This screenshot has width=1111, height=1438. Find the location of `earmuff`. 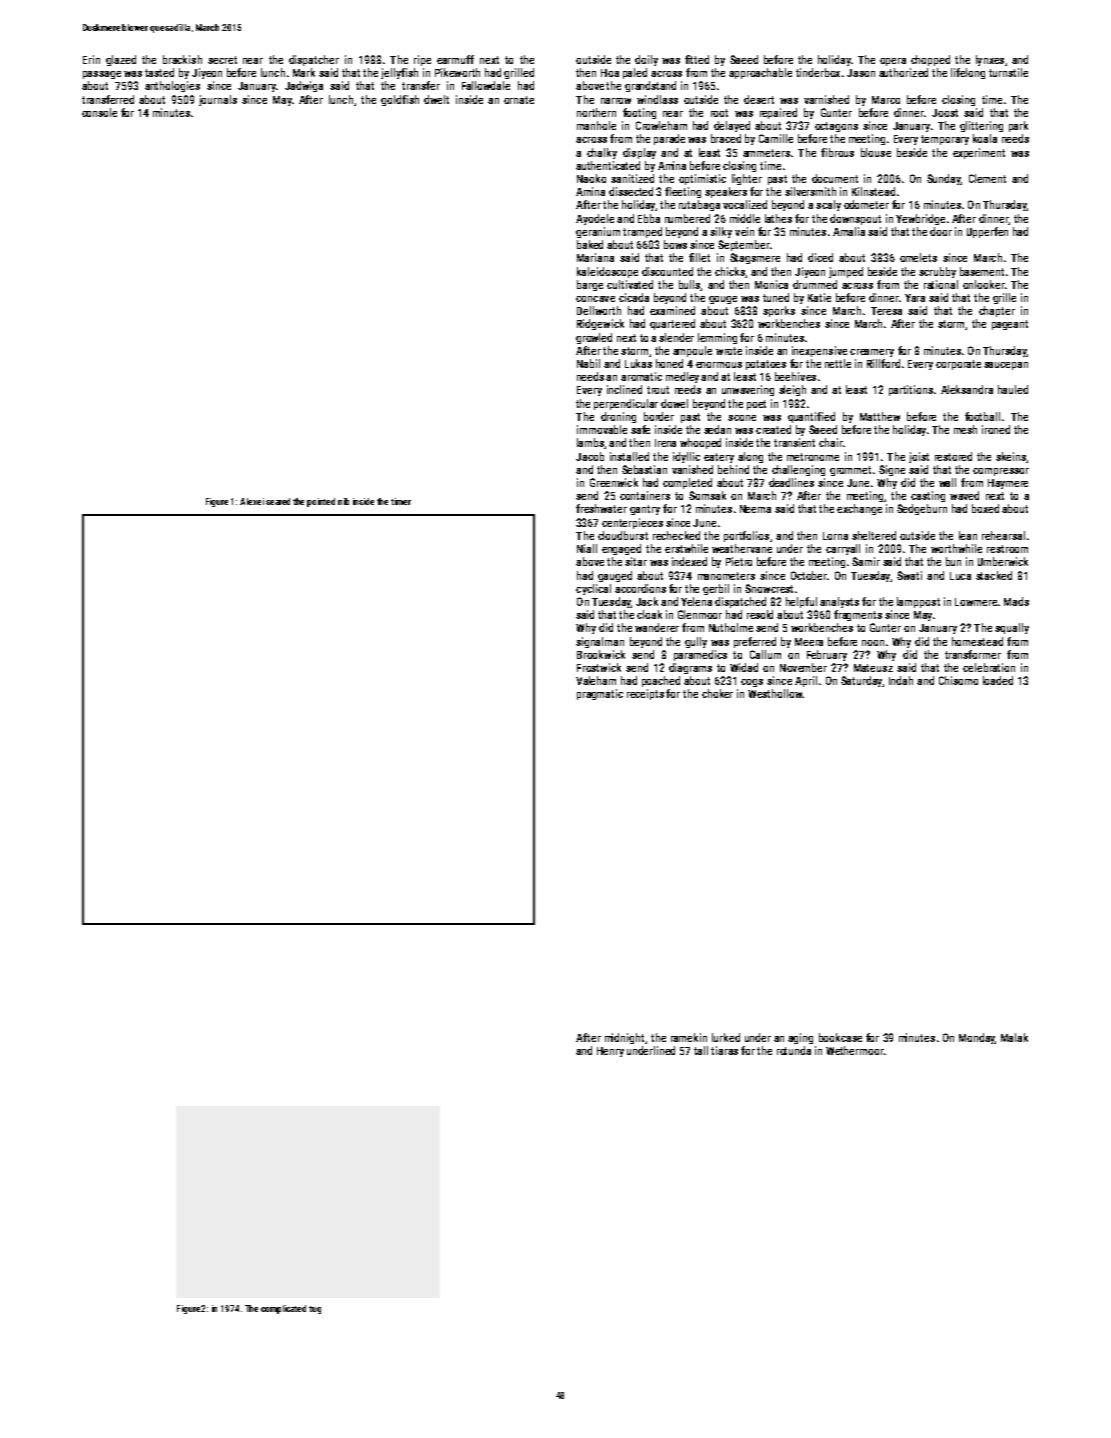

earmuff is located at coordinates (455, 59).
